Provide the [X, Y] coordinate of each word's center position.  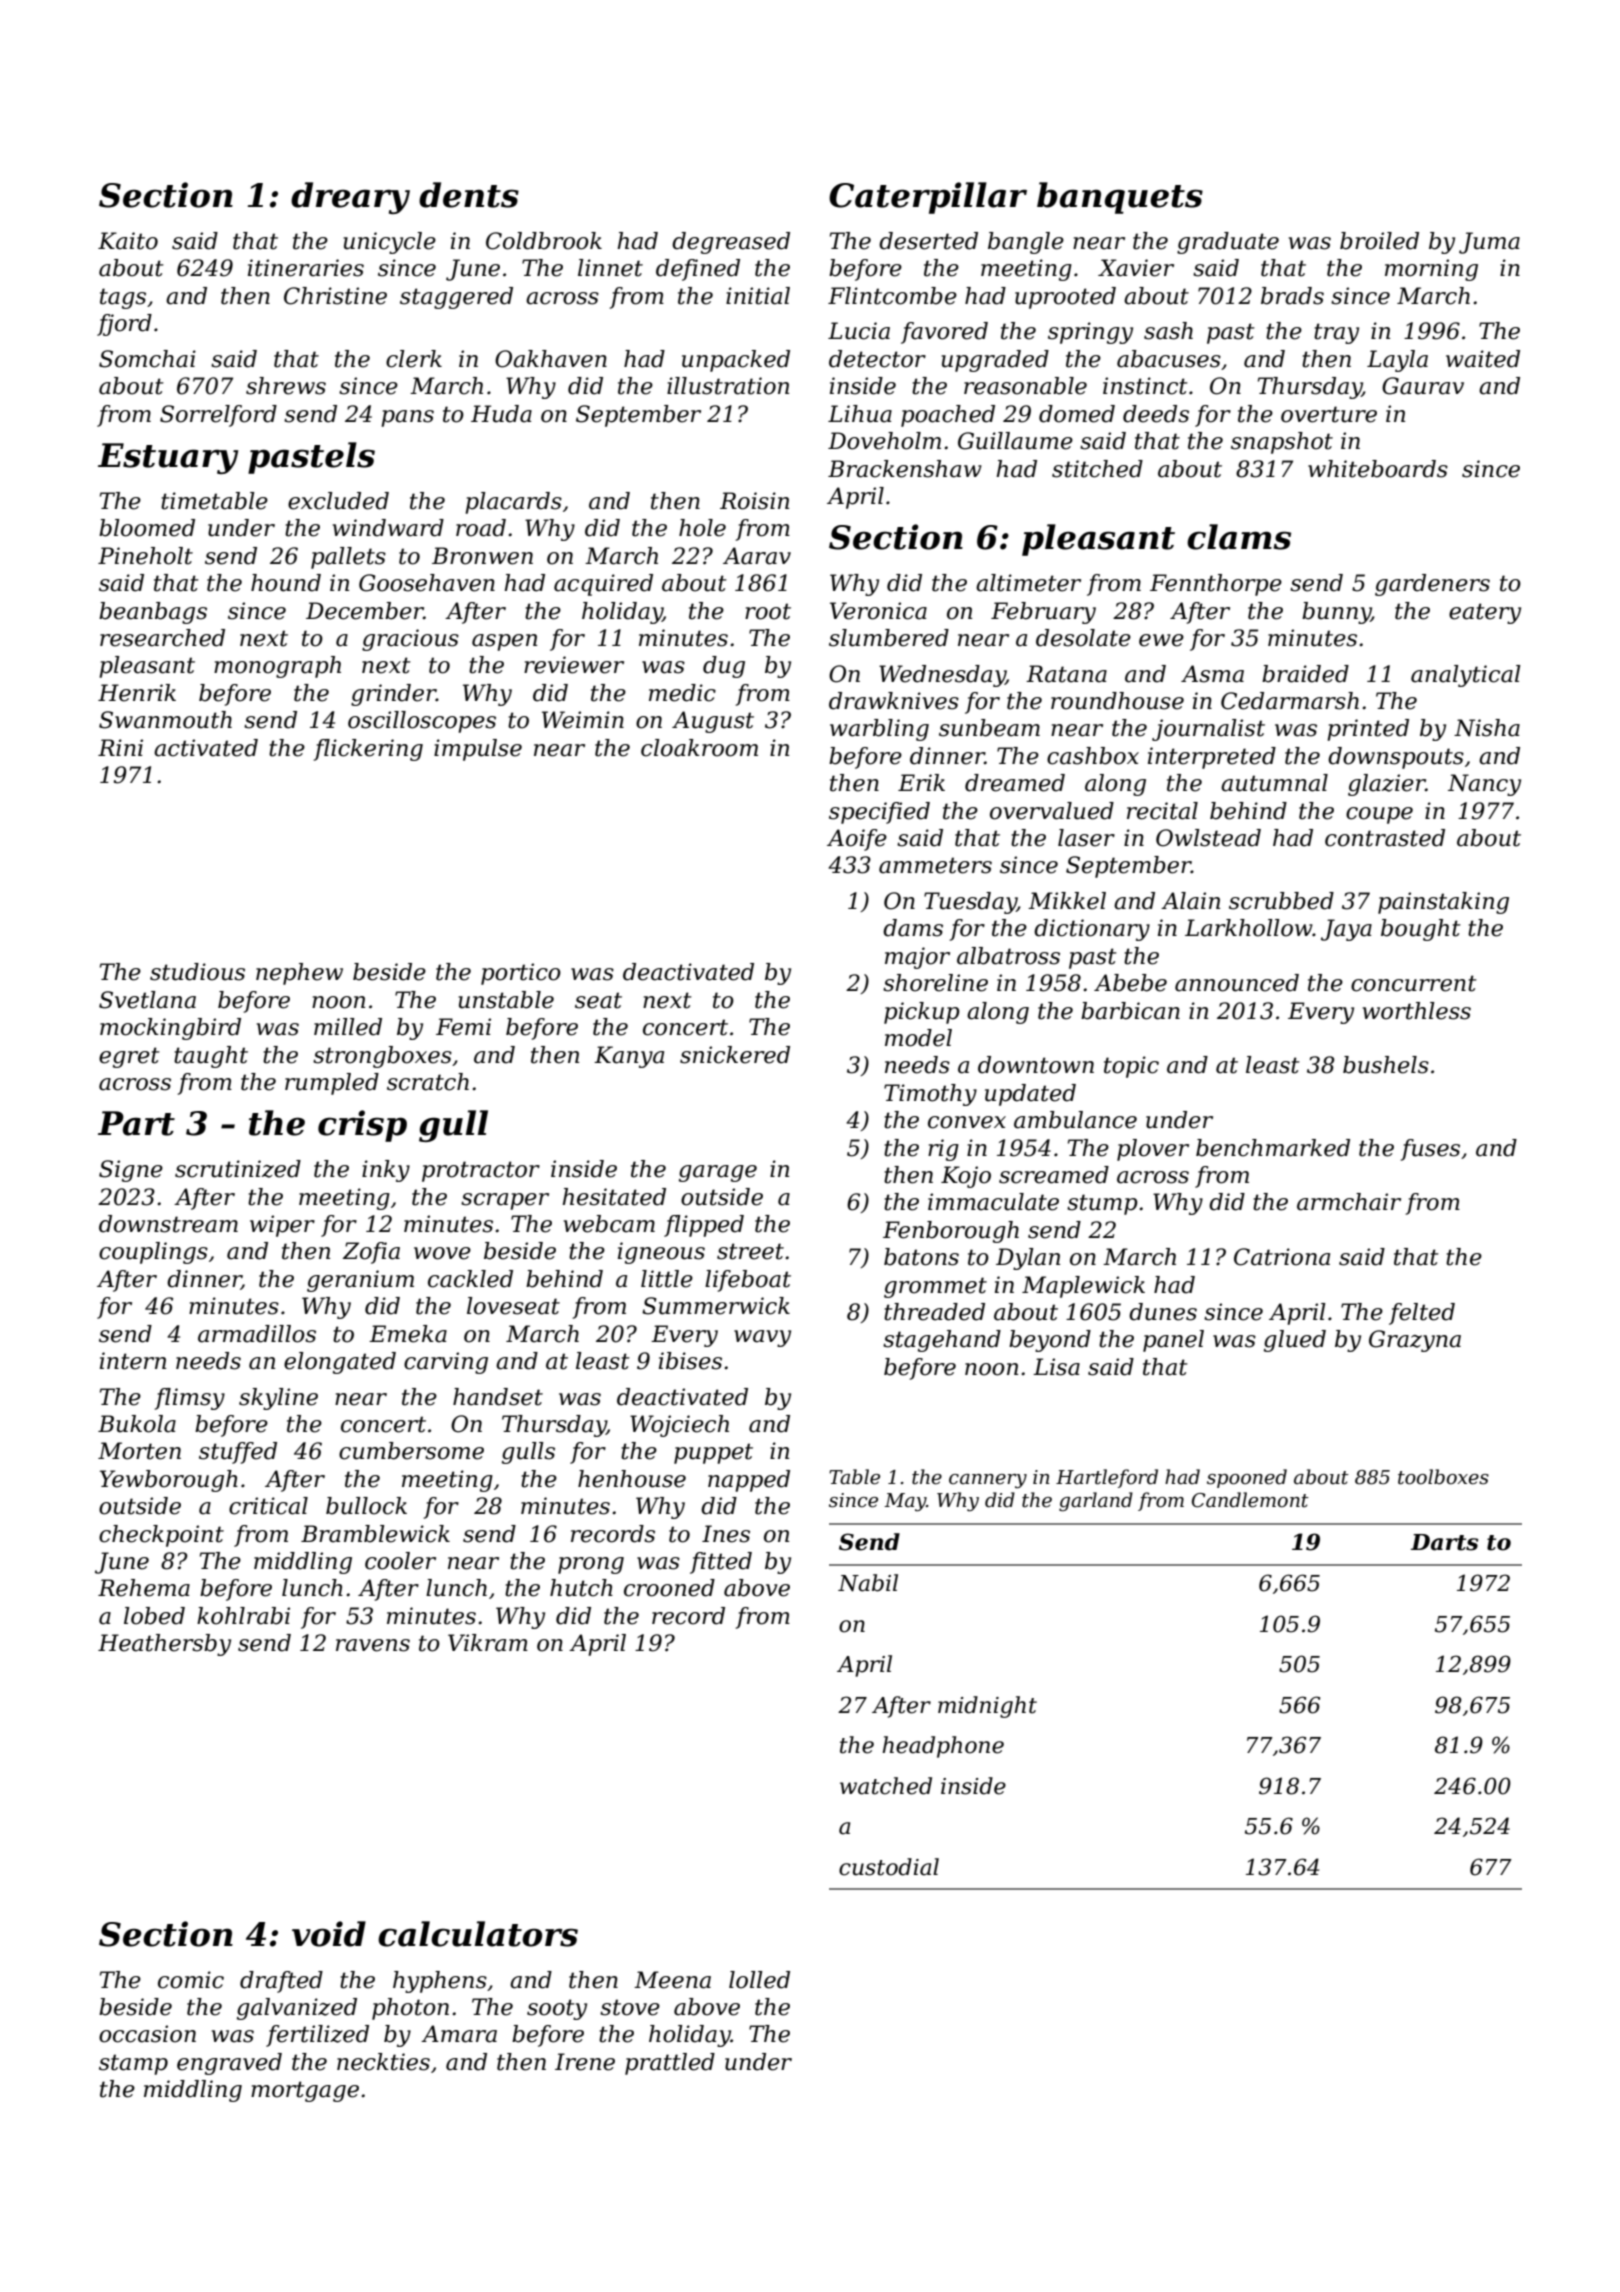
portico [521, 974]
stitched [1097, 469]
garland [1096, 1501]
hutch [581, 1588]
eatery [1485, 613]
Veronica [878, 611]
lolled [759, 1980]
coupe [1379, 815]
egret [129, 1057]
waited [1483, 359]
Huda [501, 414]
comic [191, 1980]
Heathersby [164, 1645]
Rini [120, 747]
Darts [1444, 1542]
